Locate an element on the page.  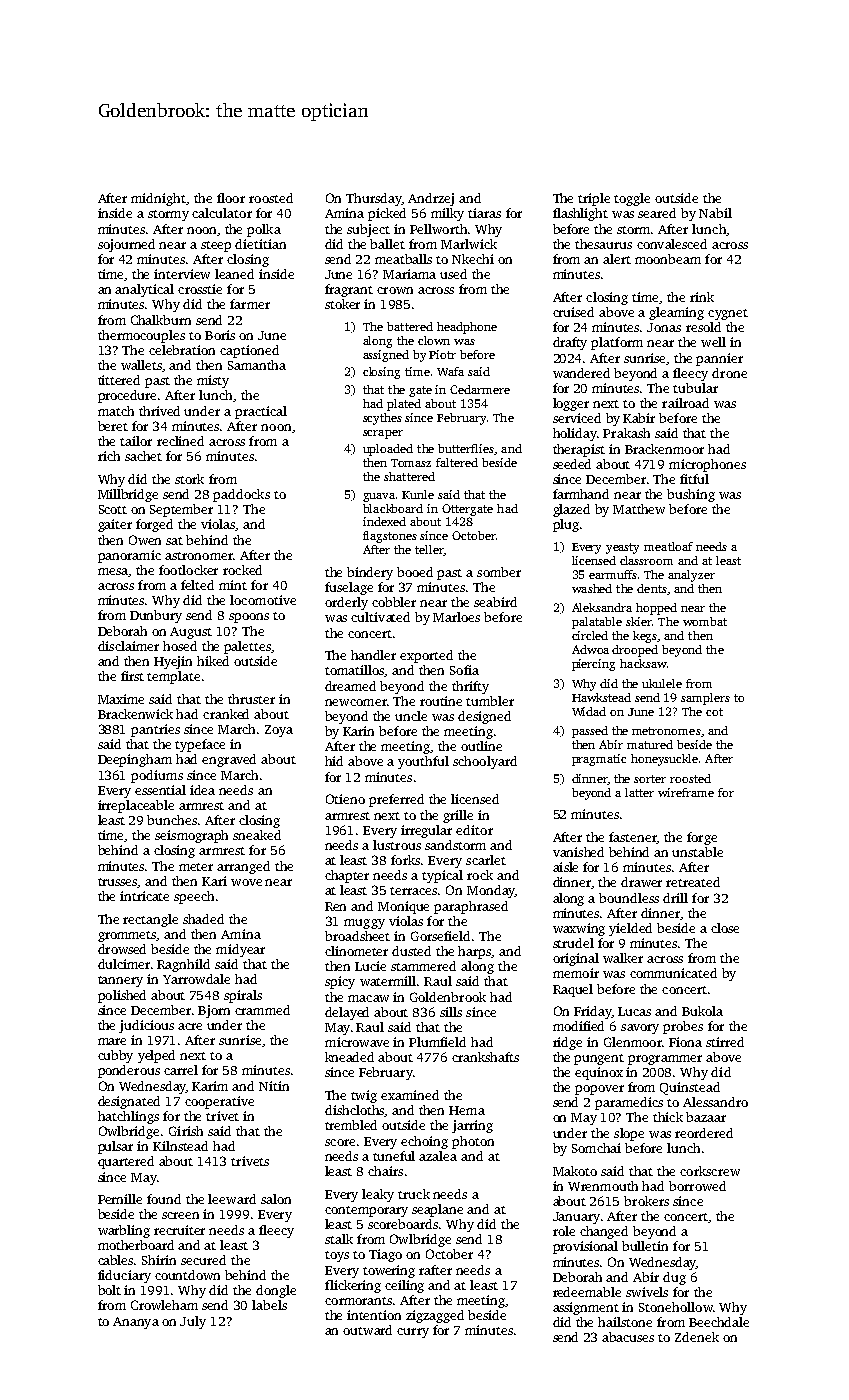
cultivated is located at coordinates (380, 617).
